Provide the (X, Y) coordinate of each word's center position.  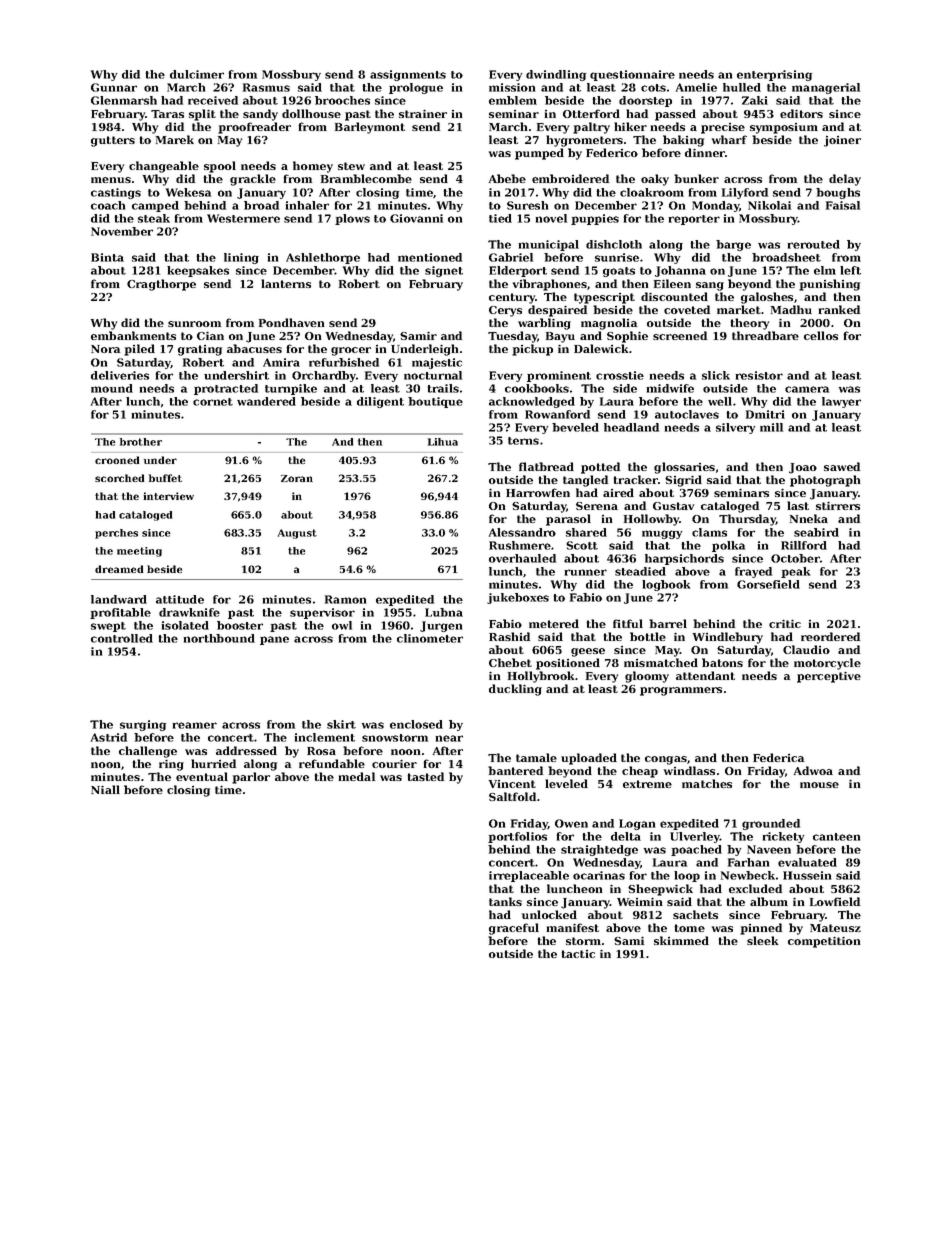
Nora (105, 349)
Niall (105, 789)
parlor (251, 778)
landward (119, 599)
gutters (113, 141)
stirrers (838, 506)
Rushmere (520, 545)
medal (356, 776)
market (739, 309)
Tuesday (513, 337)
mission (512, 87)
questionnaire (632, 75)
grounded (771, 824)
